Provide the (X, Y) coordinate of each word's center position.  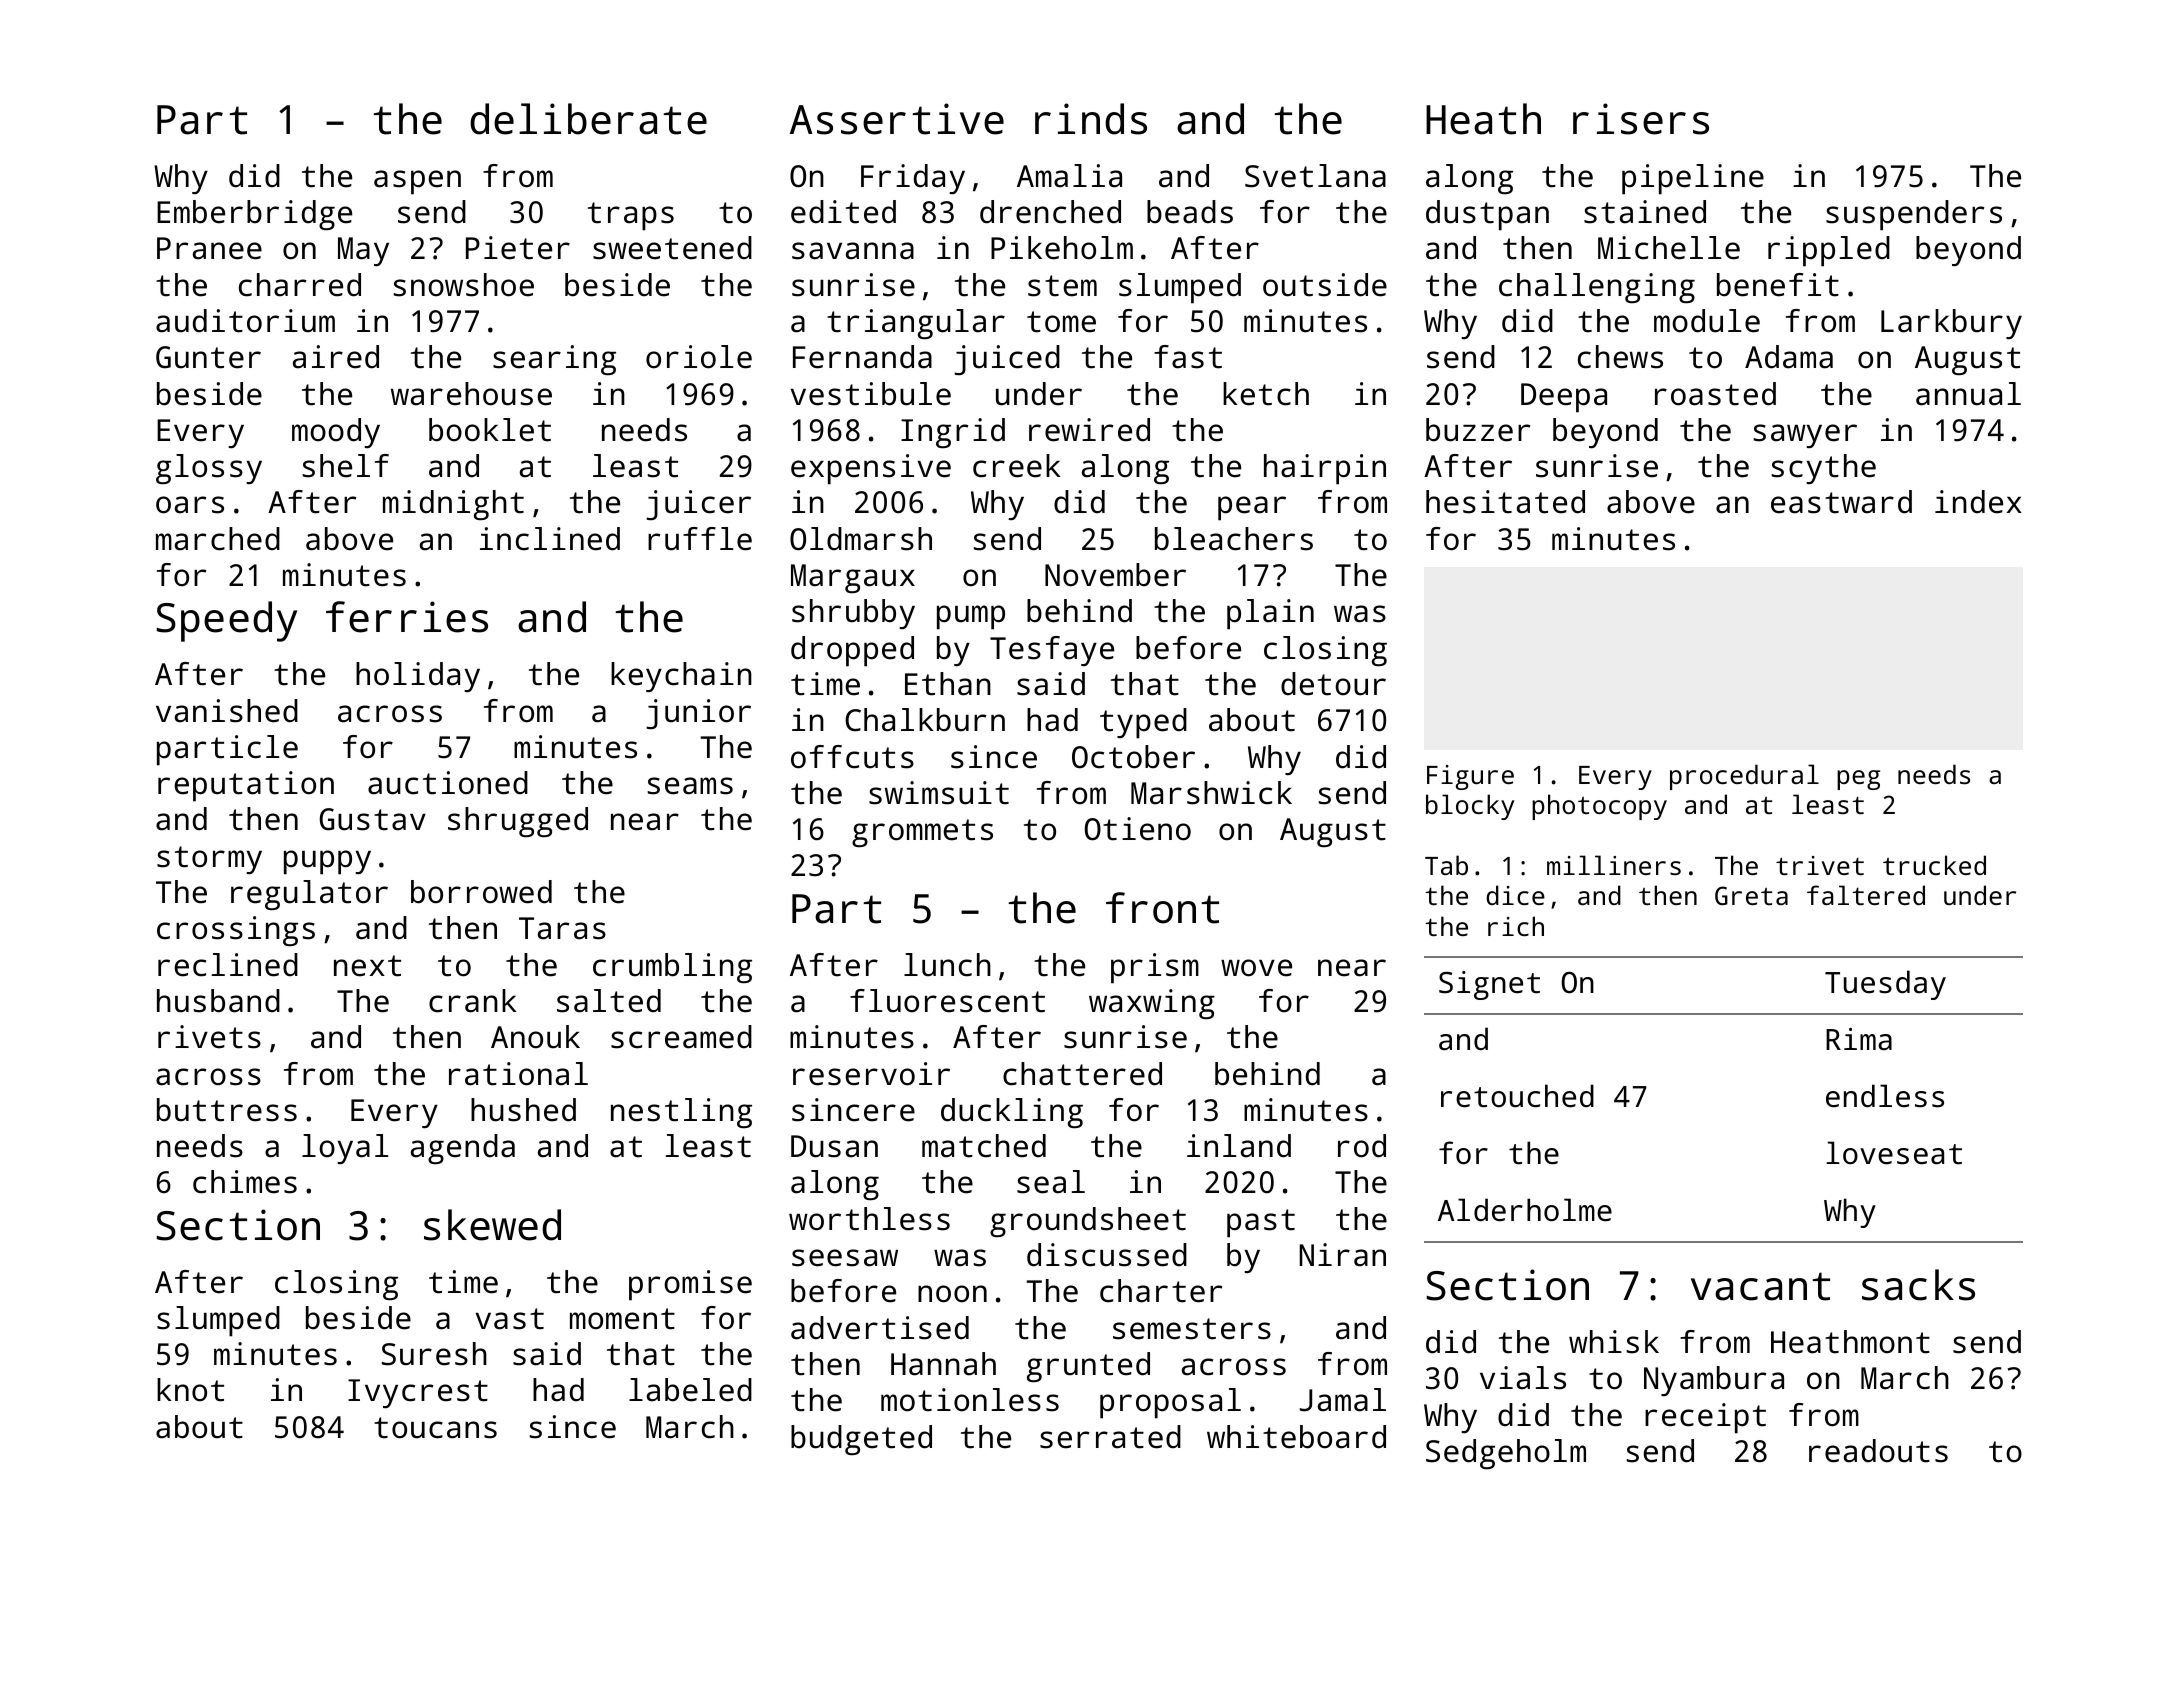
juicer (698, 505)
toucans (435, 1428)
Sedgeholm (1506, 1454)
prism (1155, 968)
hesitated (1505, 502)
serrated (1110, 1437)
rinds (1091, 119)
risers (1641, 119)
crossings (236, 931)
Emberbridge (254, 215)
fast (1188, 357)
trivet (1820, 865)
